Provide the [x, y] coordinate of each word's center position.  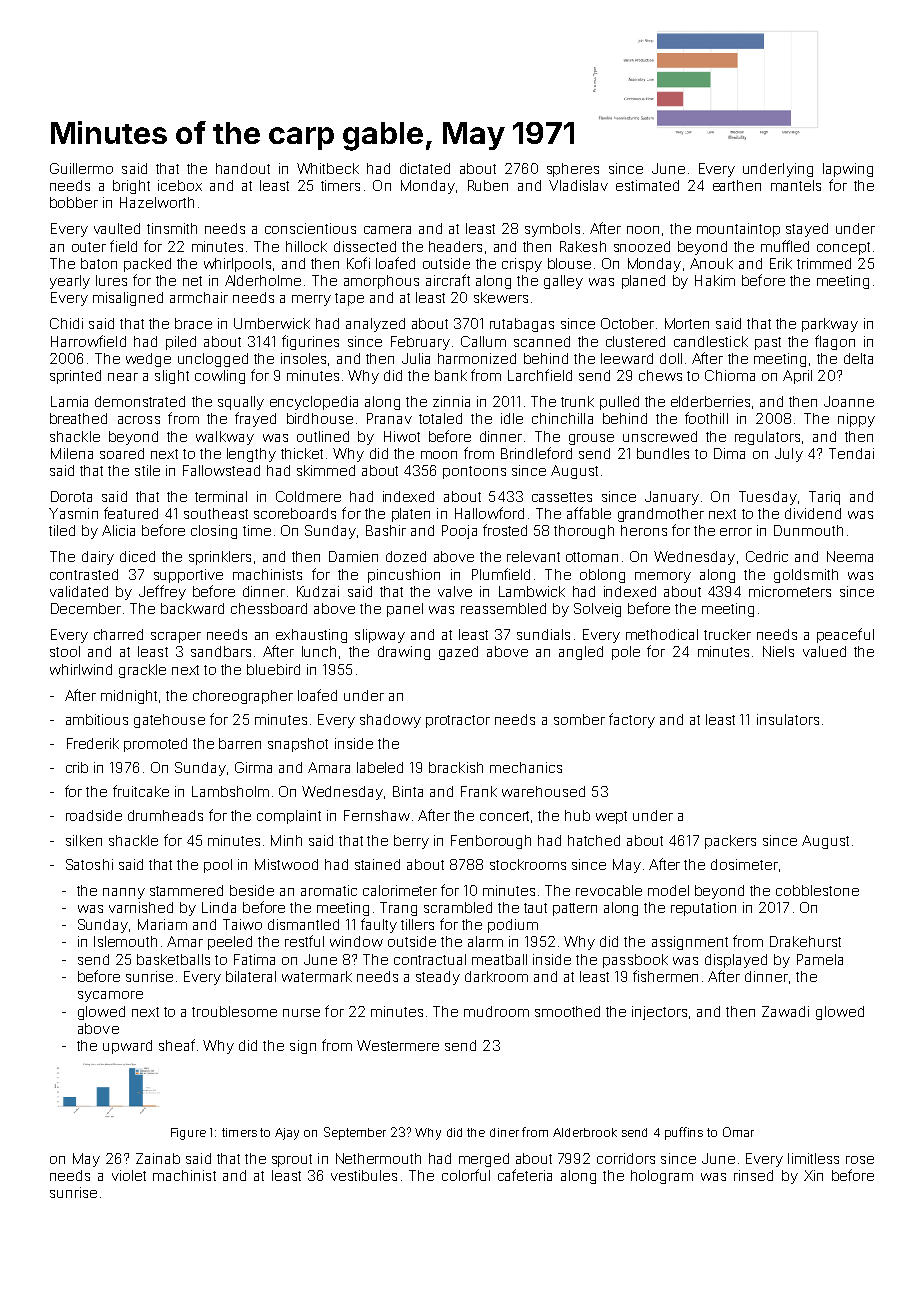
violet [129, 1175]
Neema [850, 556]
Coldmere [308, 496]
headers [455, 246]
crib [77, 767]
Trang [398, 909]
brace [193, 323]
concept [843, 248]
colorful [466, 1175]
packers [730, 842]
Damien [353, 556]
